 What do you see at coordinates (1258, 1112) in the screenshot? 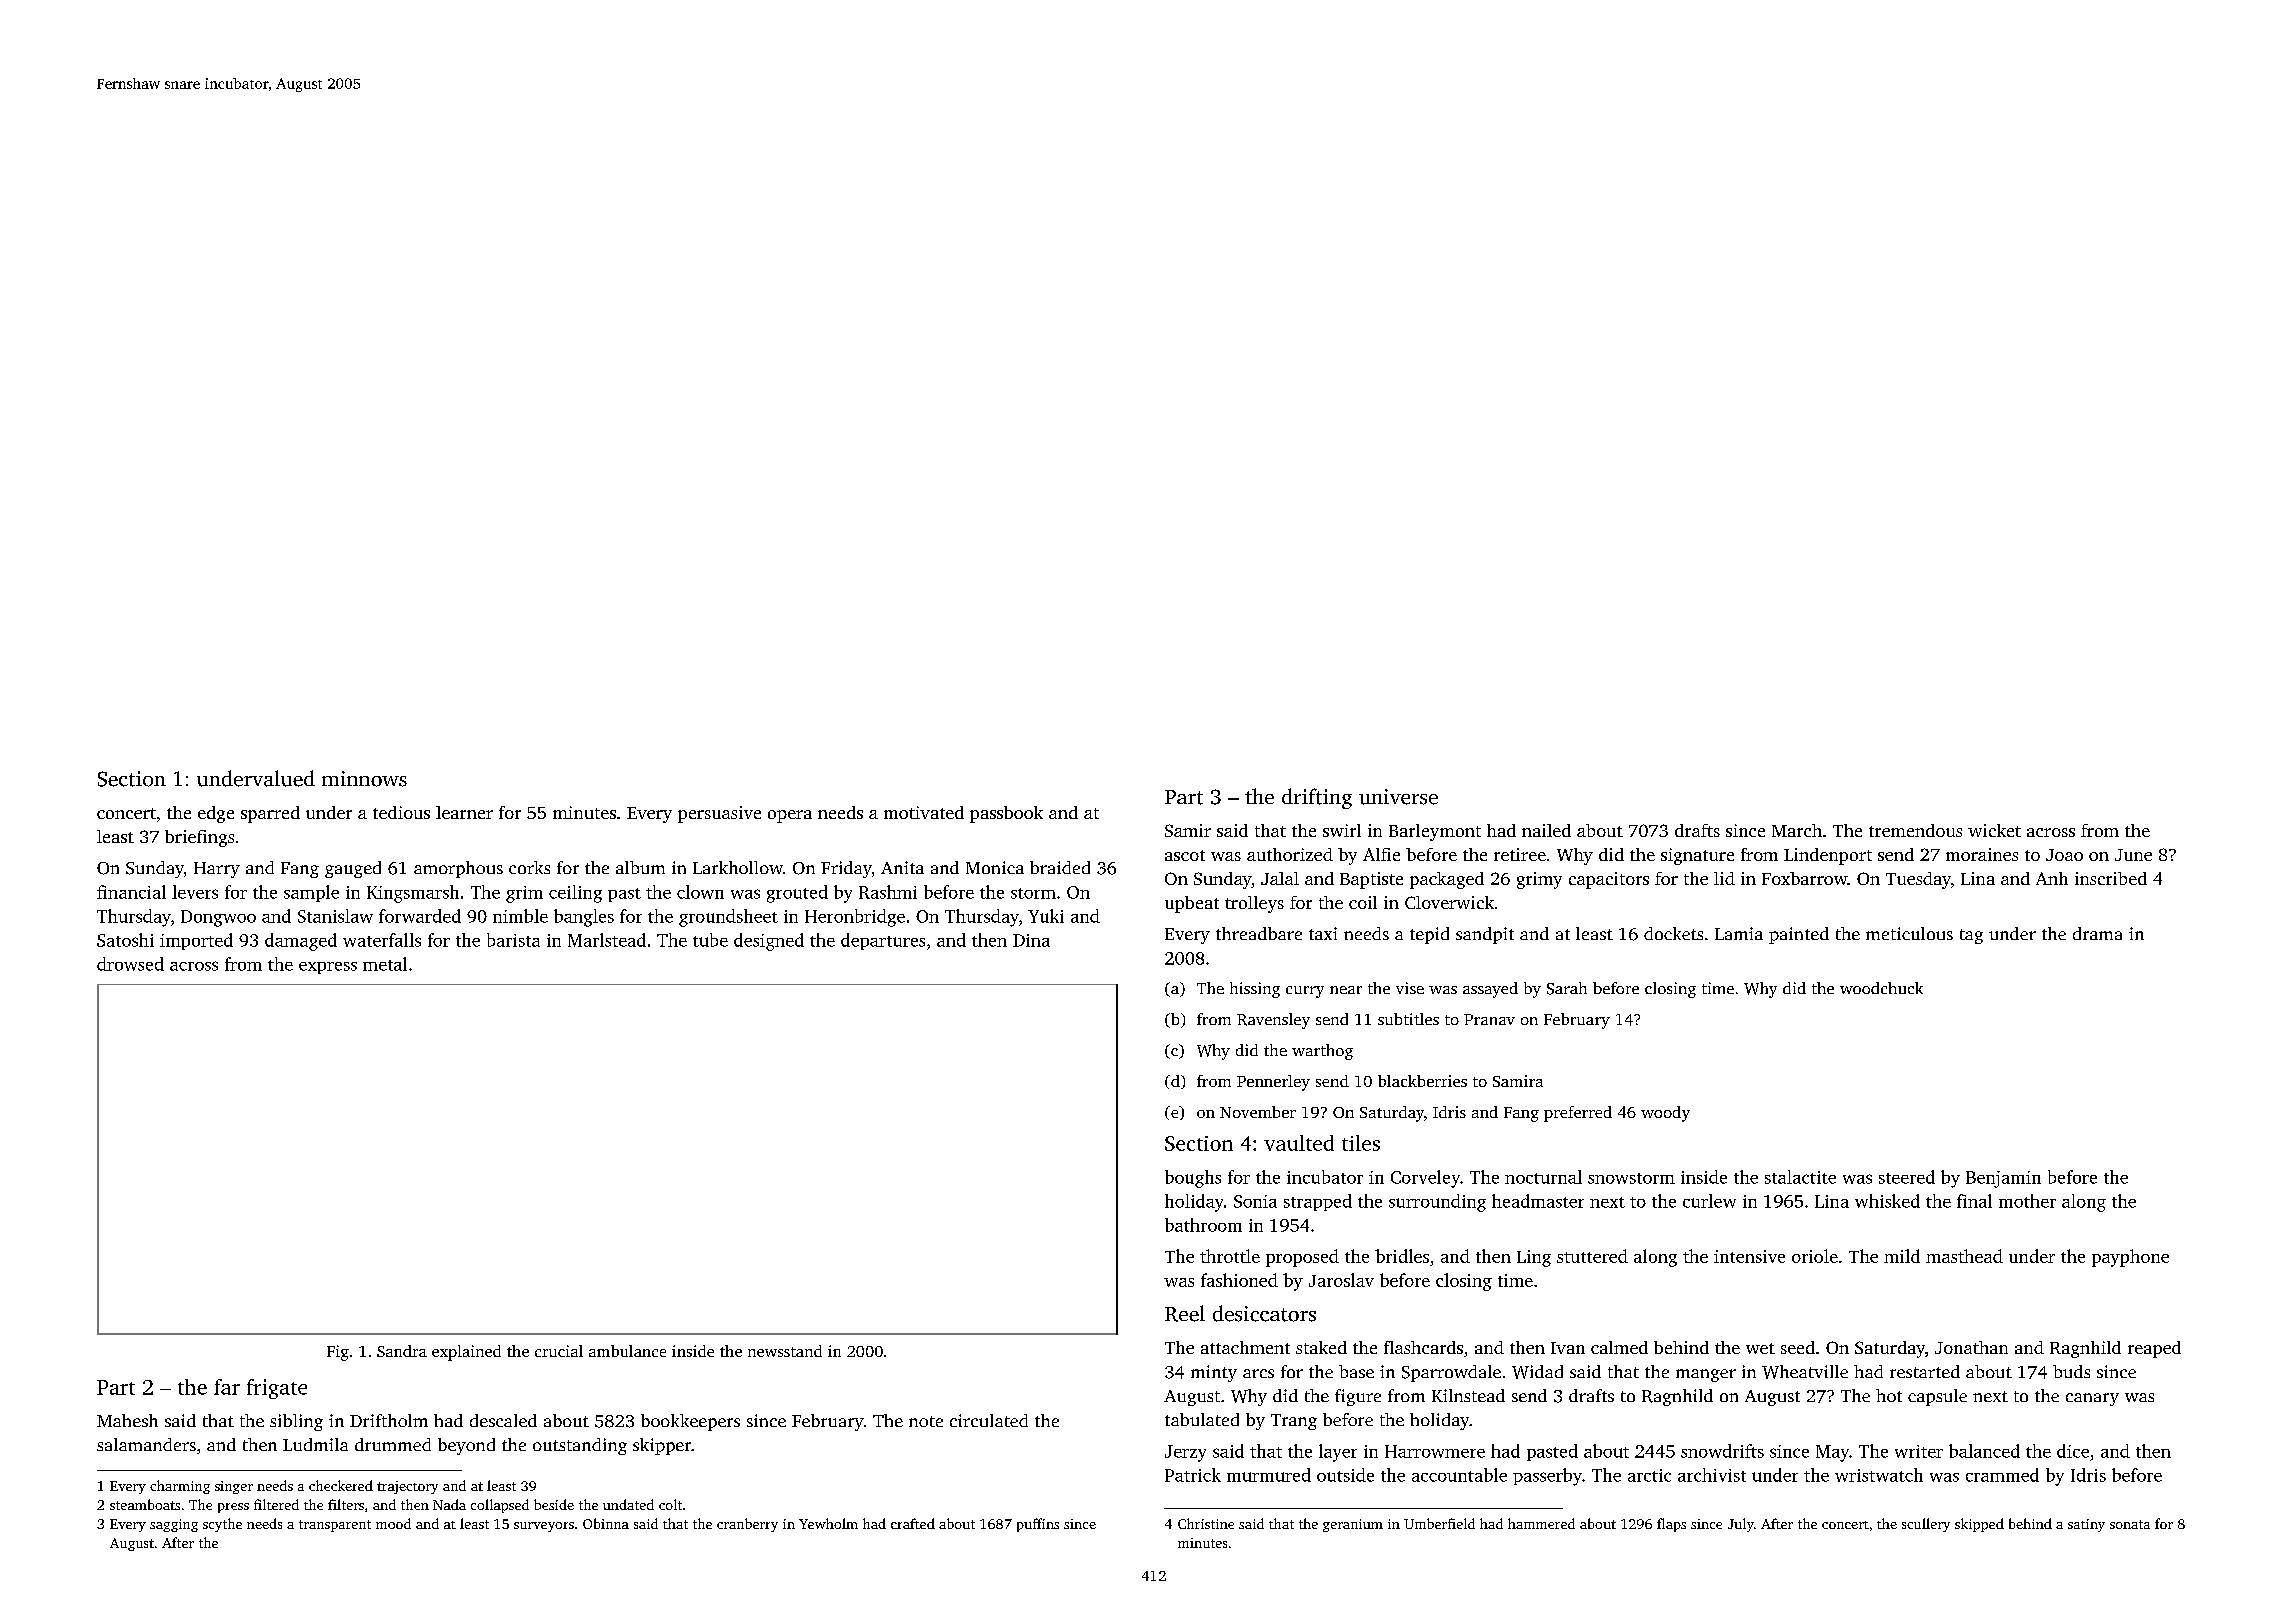
I see `November` at bounding box center [1258, 1112].
